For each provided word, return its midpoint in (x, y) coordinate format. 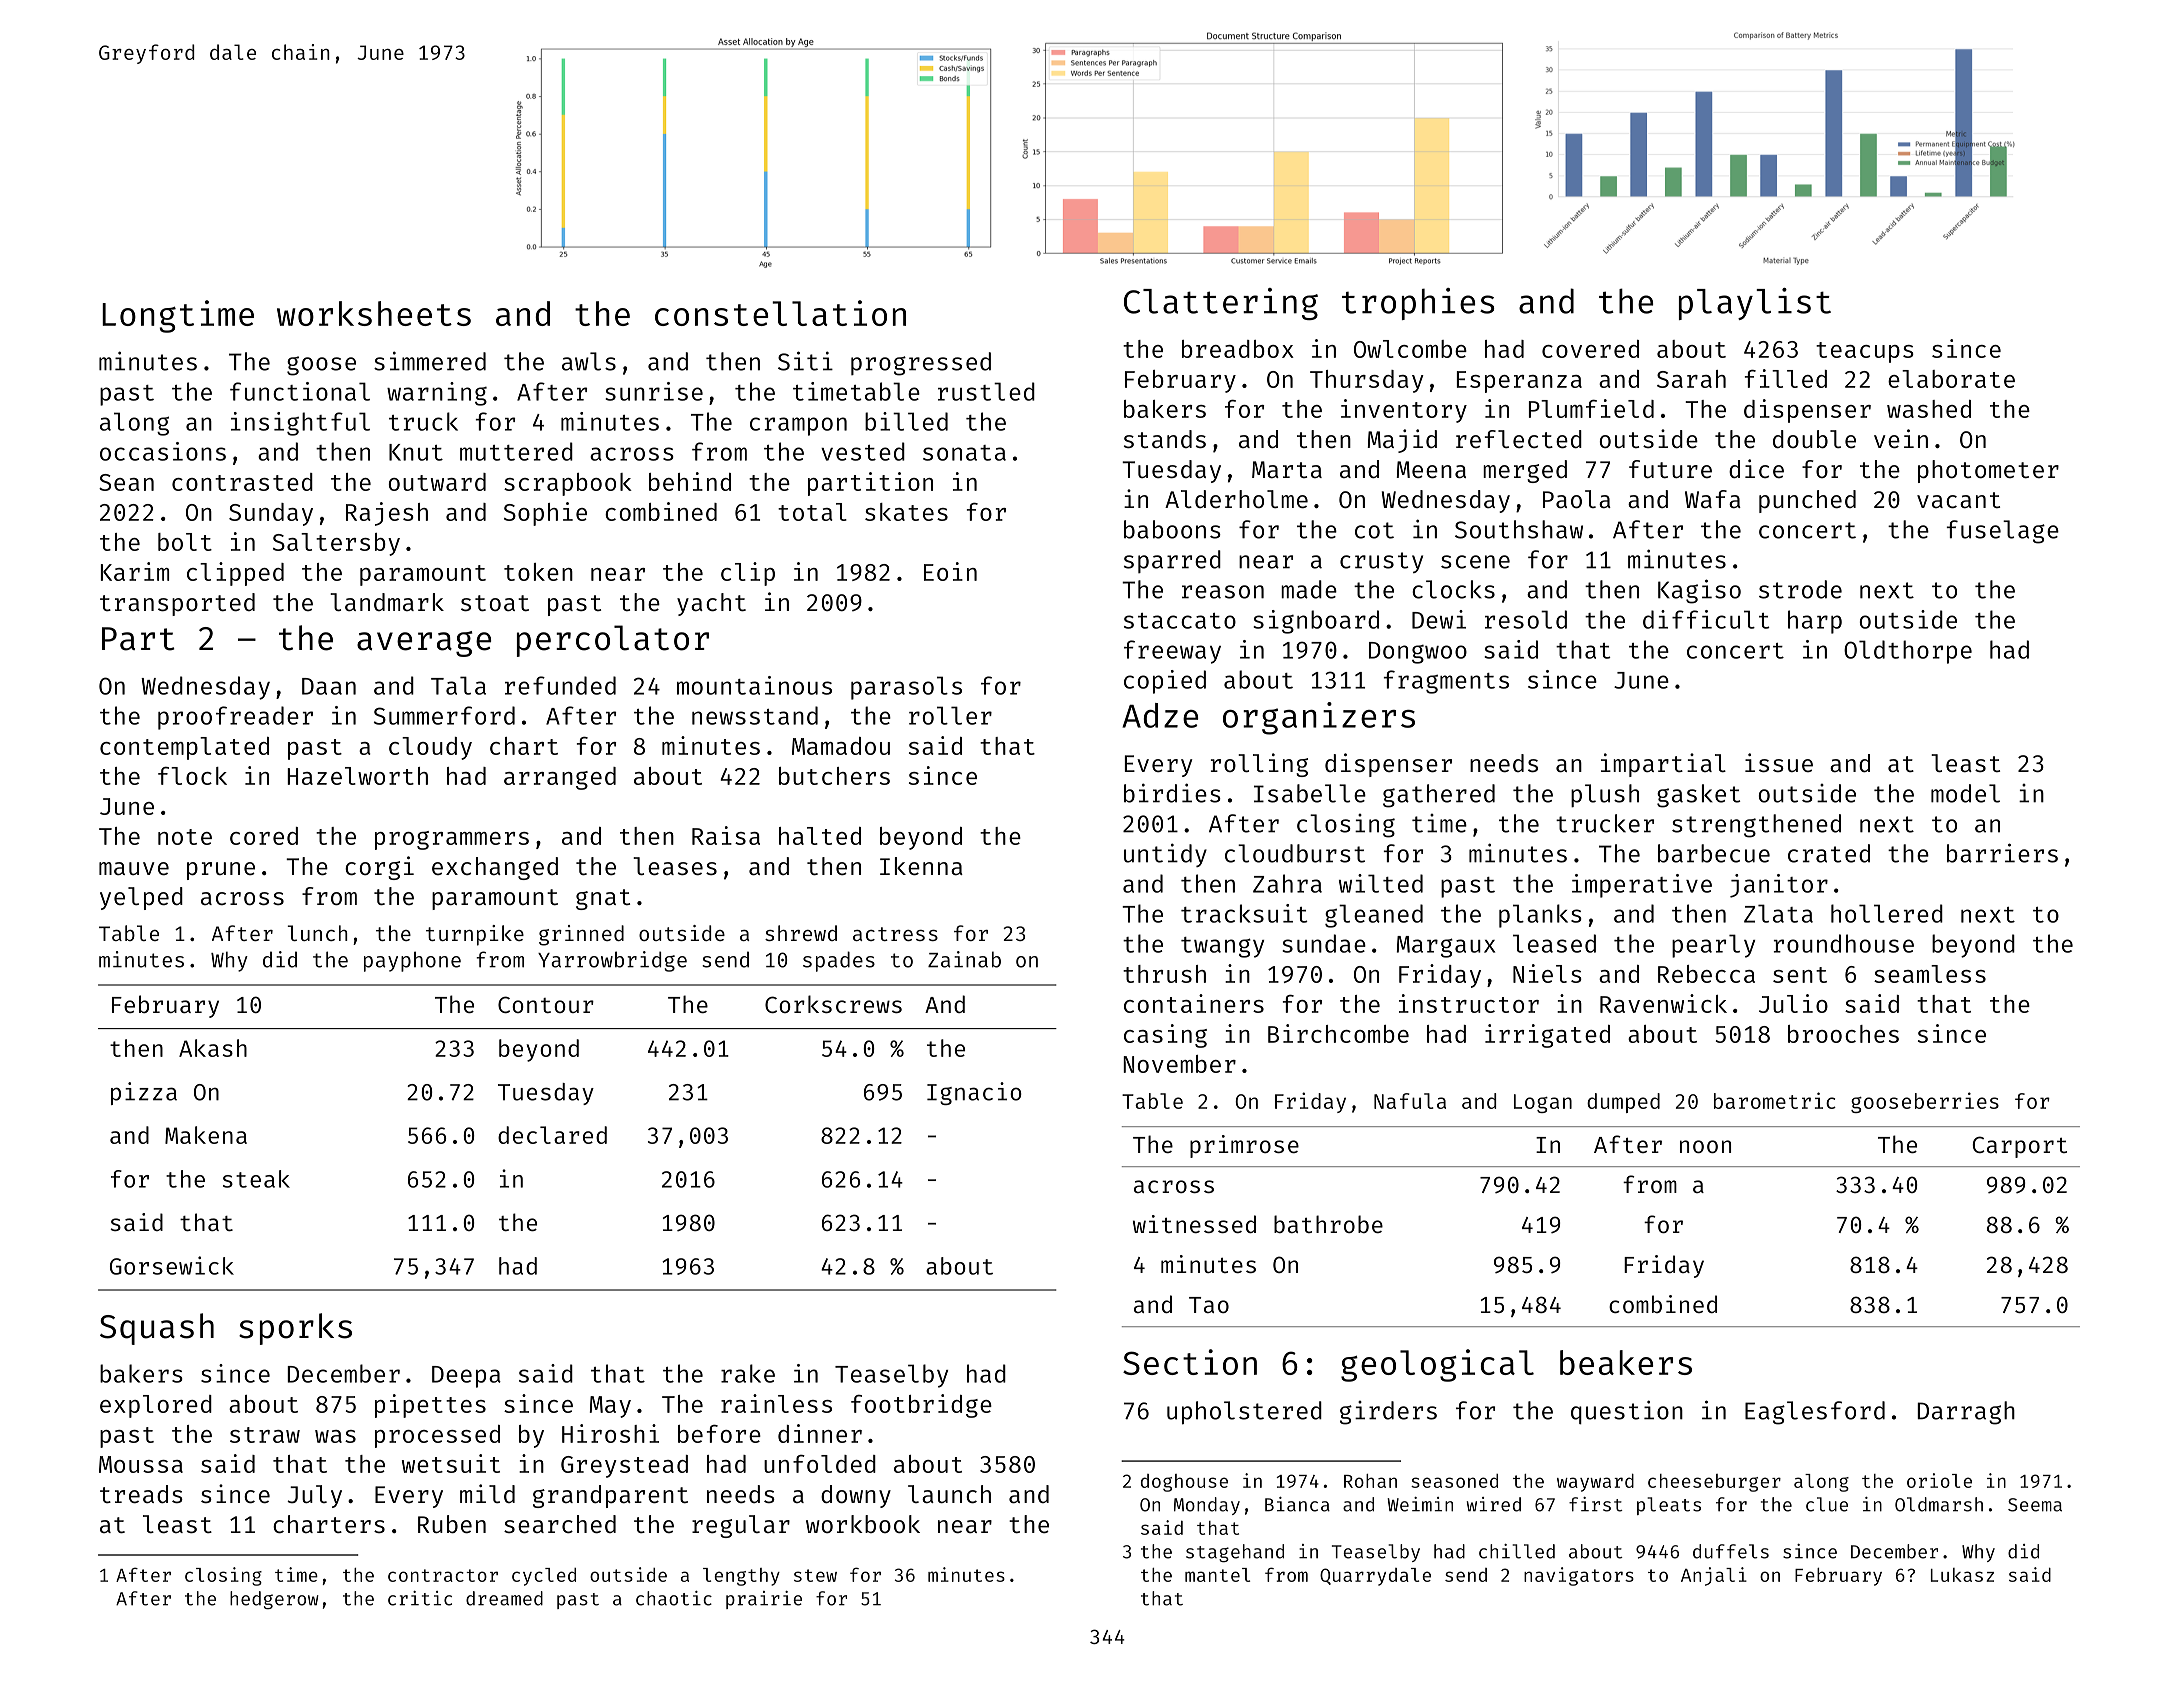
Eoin (950, 571)
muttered (516, 451)
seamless (1930, 974)
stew (815, 1575)
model (1965, 793)
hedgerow (274, 1600)
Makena (206, 1135)
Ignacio (974, 1093)
